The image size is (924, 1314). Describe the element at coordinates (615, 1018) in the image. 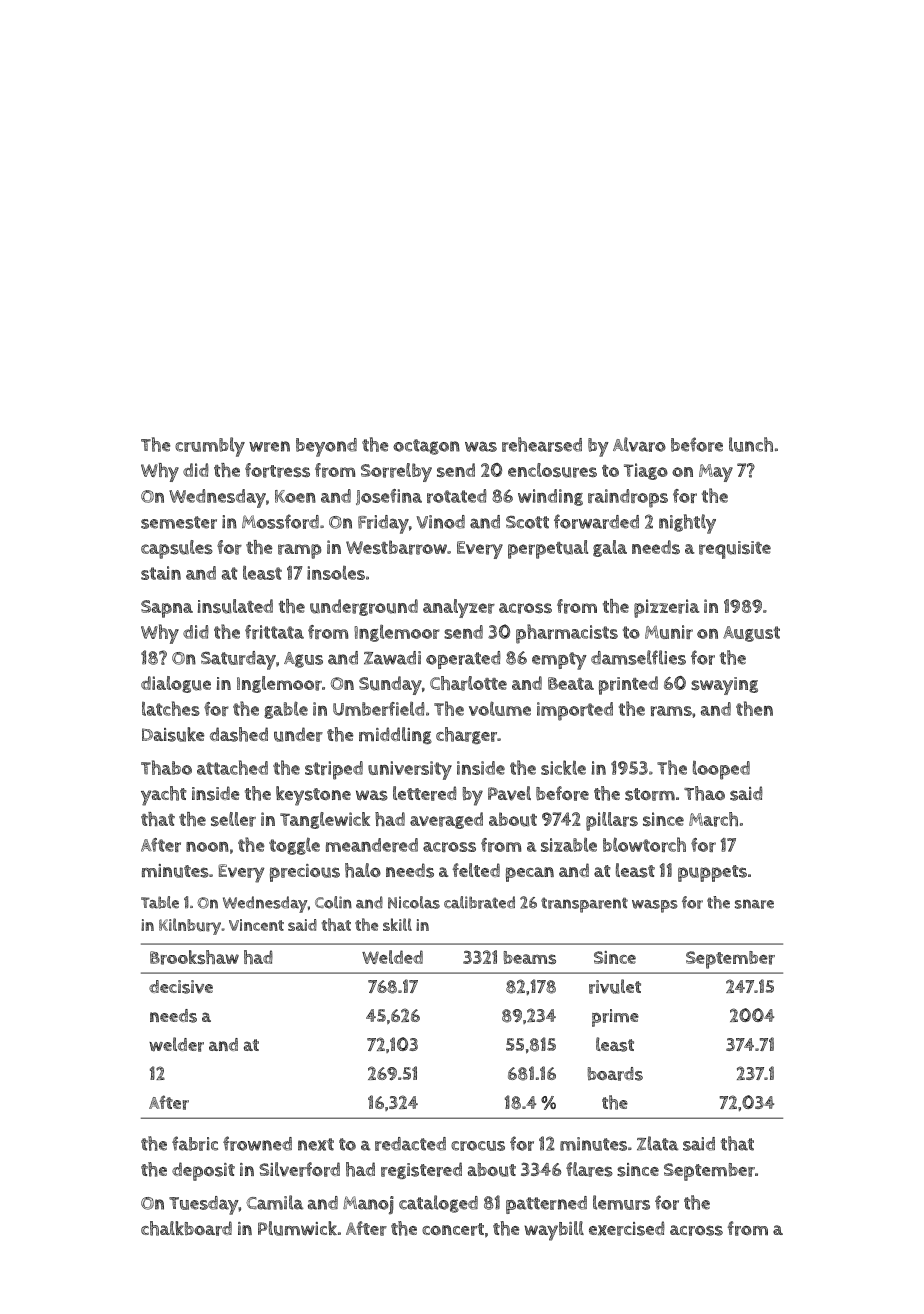

I see `prime` at that location.
